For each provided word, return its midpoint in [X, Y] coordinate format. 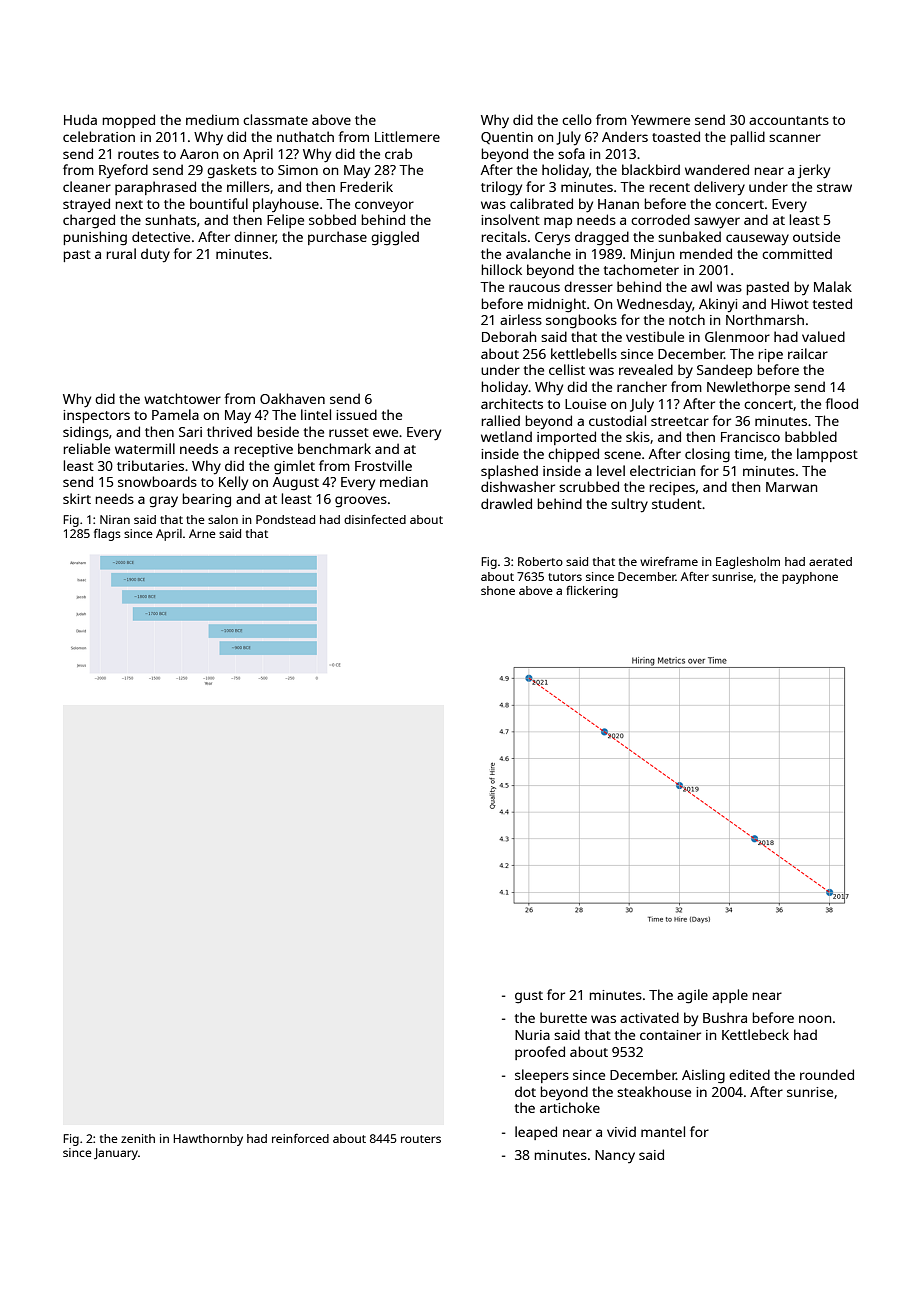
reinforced [300, 1138]
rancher [642, 386]
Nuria [532, 1035]
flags [107, 535]
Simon [298, 170]
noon [815, 1019]
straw [834, 187]
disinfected [375, 519]
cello [577, 119]
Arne [202, 533]
